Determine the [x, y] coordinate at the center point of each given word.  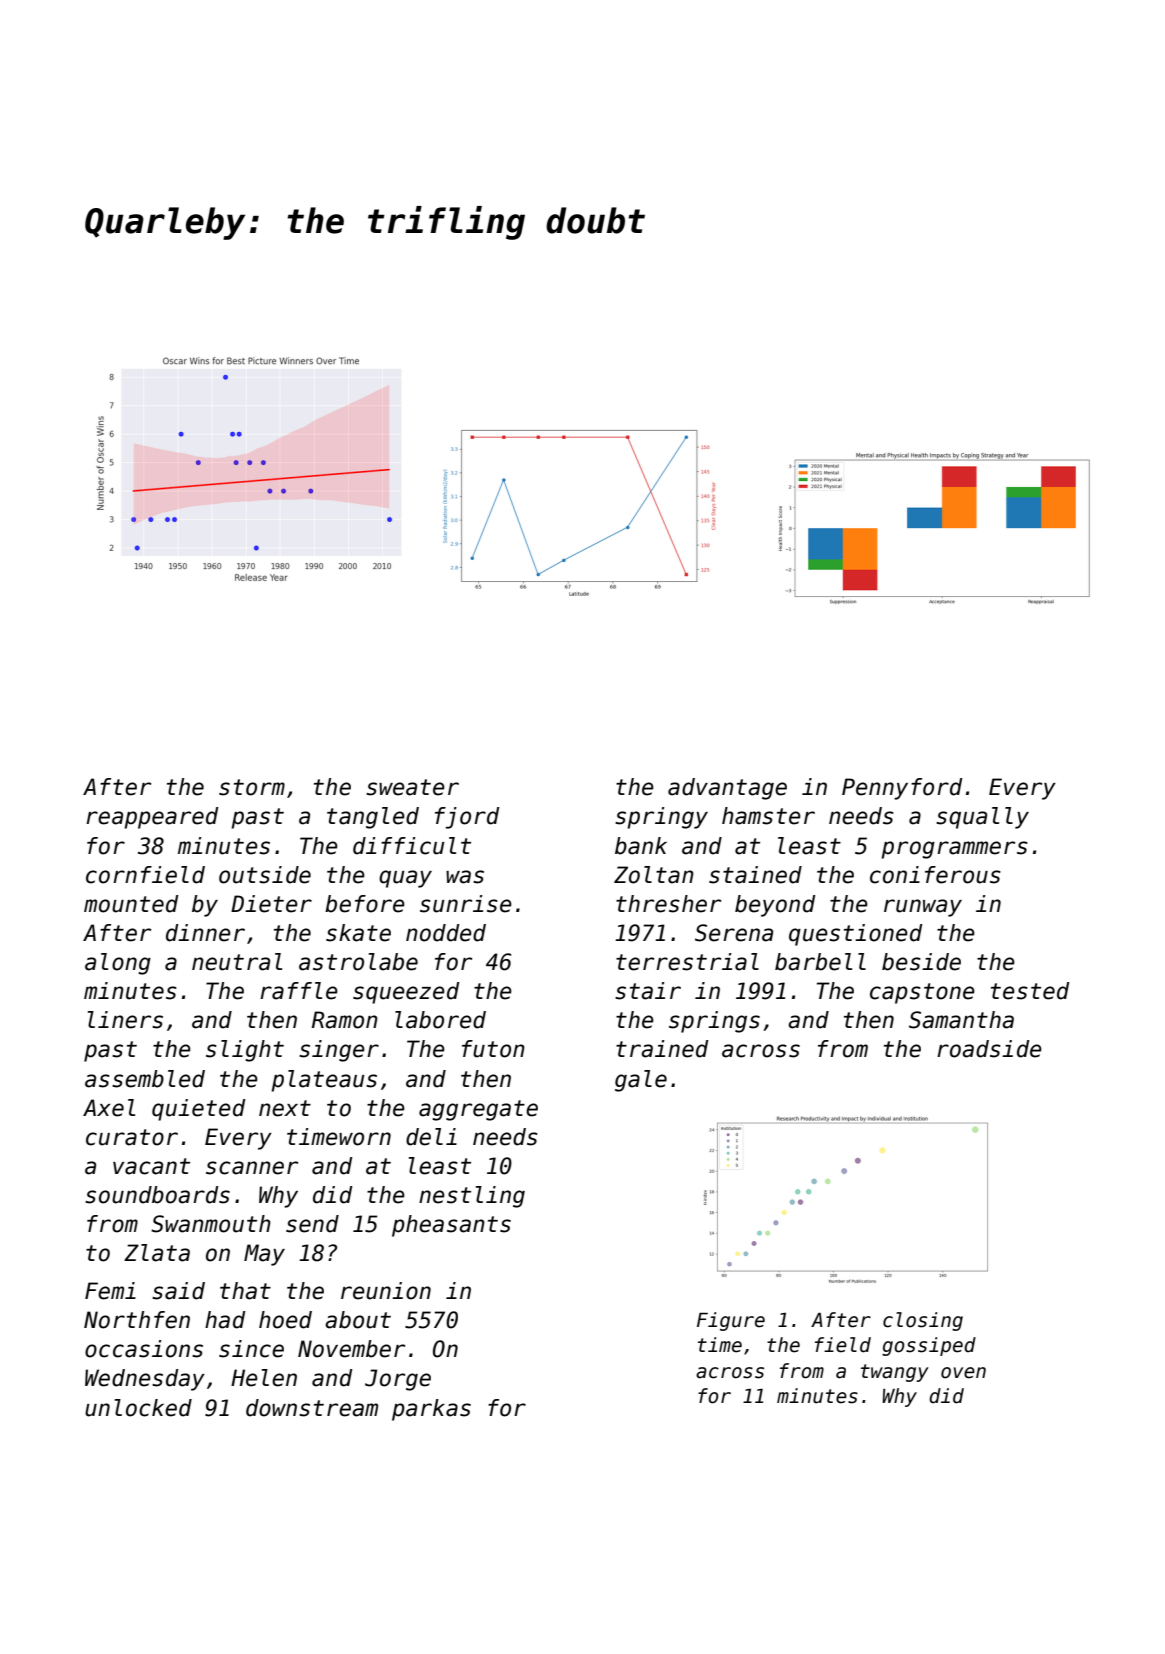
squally [982, 818]
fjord [467, 818]
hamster [768, 816]
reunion [386, 1291]
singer [339, 1051]
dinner [205, 933]
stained [755, 875]
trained [662, 1049]
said [178, 1291]
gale [641, 1081]
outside [265, 875]
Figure [731, 1321]
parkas [431, 1410]
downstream [312, 1408]
